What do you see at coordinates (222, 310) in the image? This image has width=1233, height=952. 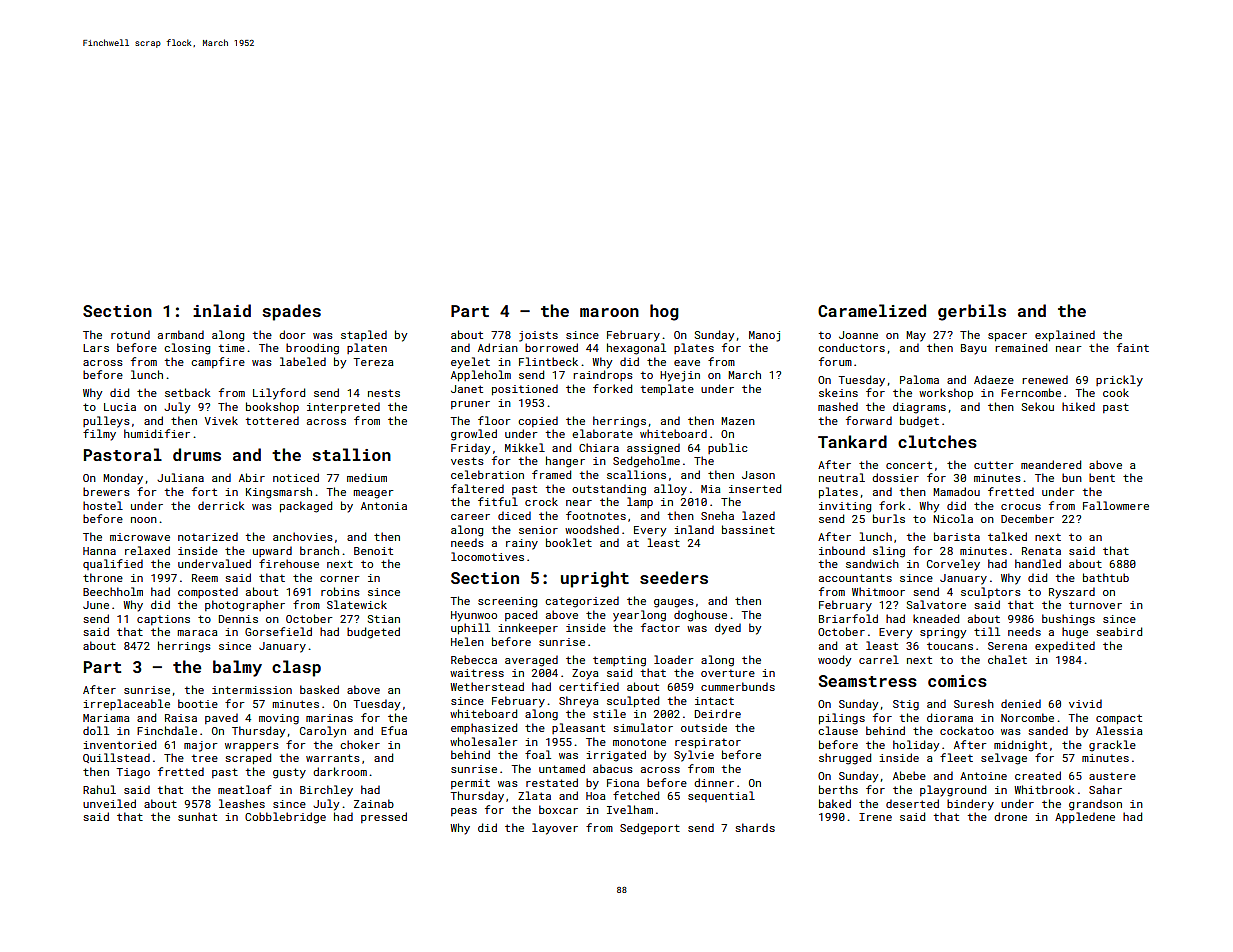 I see `inlaid` at bounding box center [222, 310].
